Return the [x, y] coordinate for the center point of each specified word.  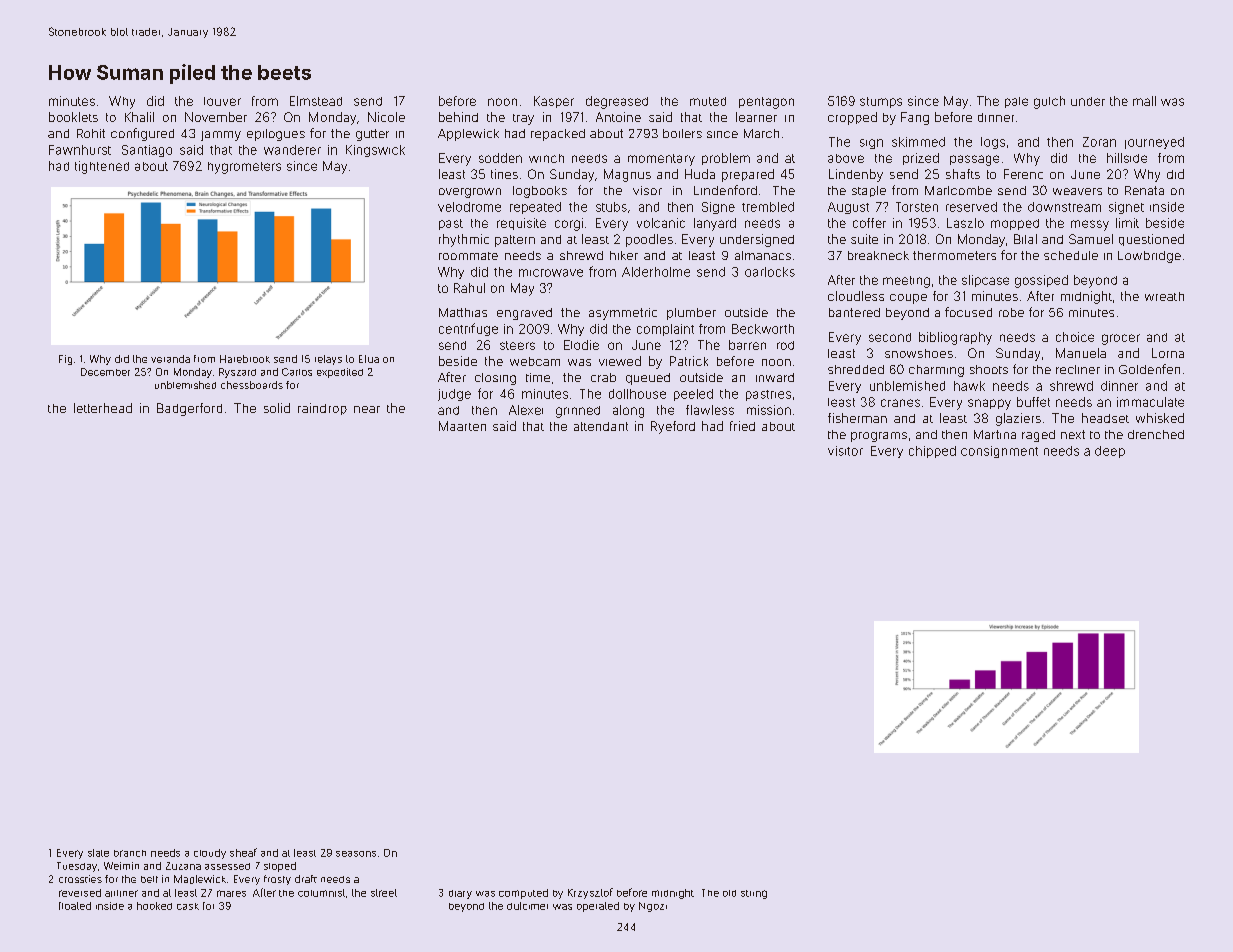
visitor [845, 451]
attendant [601, 426]
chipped [932, 452]
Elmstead [316, 101]
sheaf [243, 852]
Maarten [462, 426]
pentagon [766, 103]
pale [1016, 102]
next [1073, 434]
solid [277, 408]
